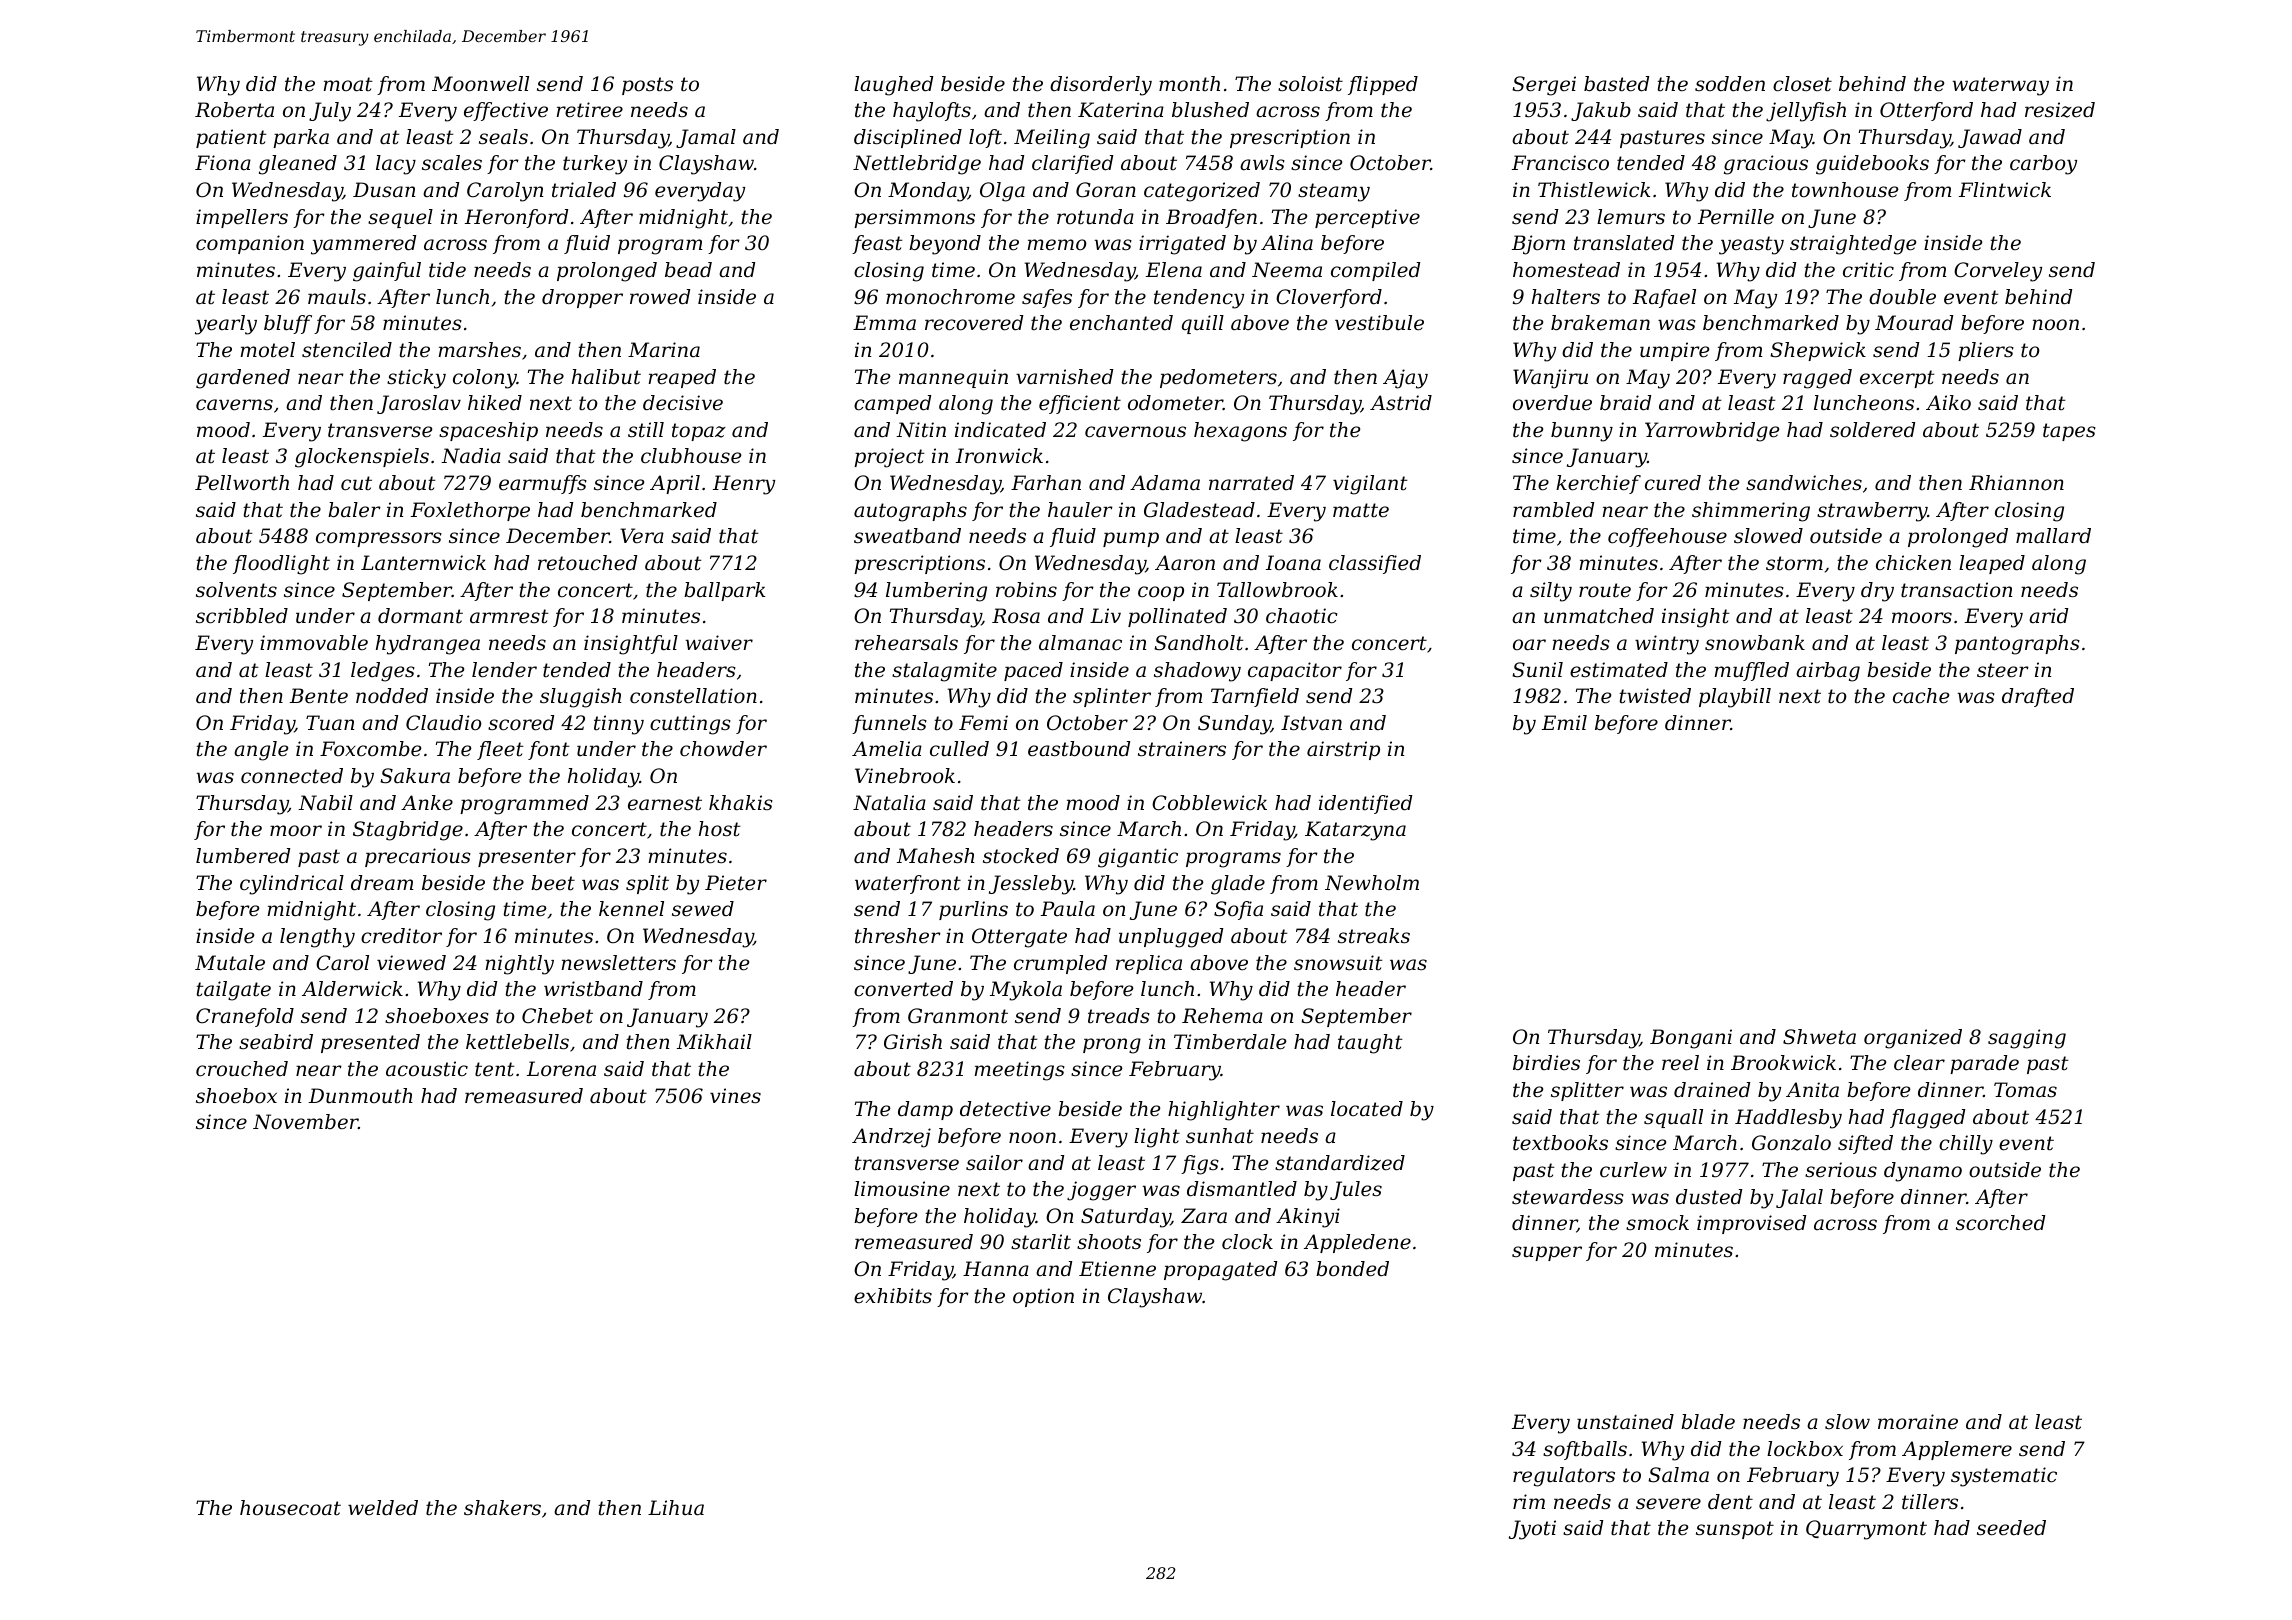  I want to click on brakeman, so click(1600, 323).
